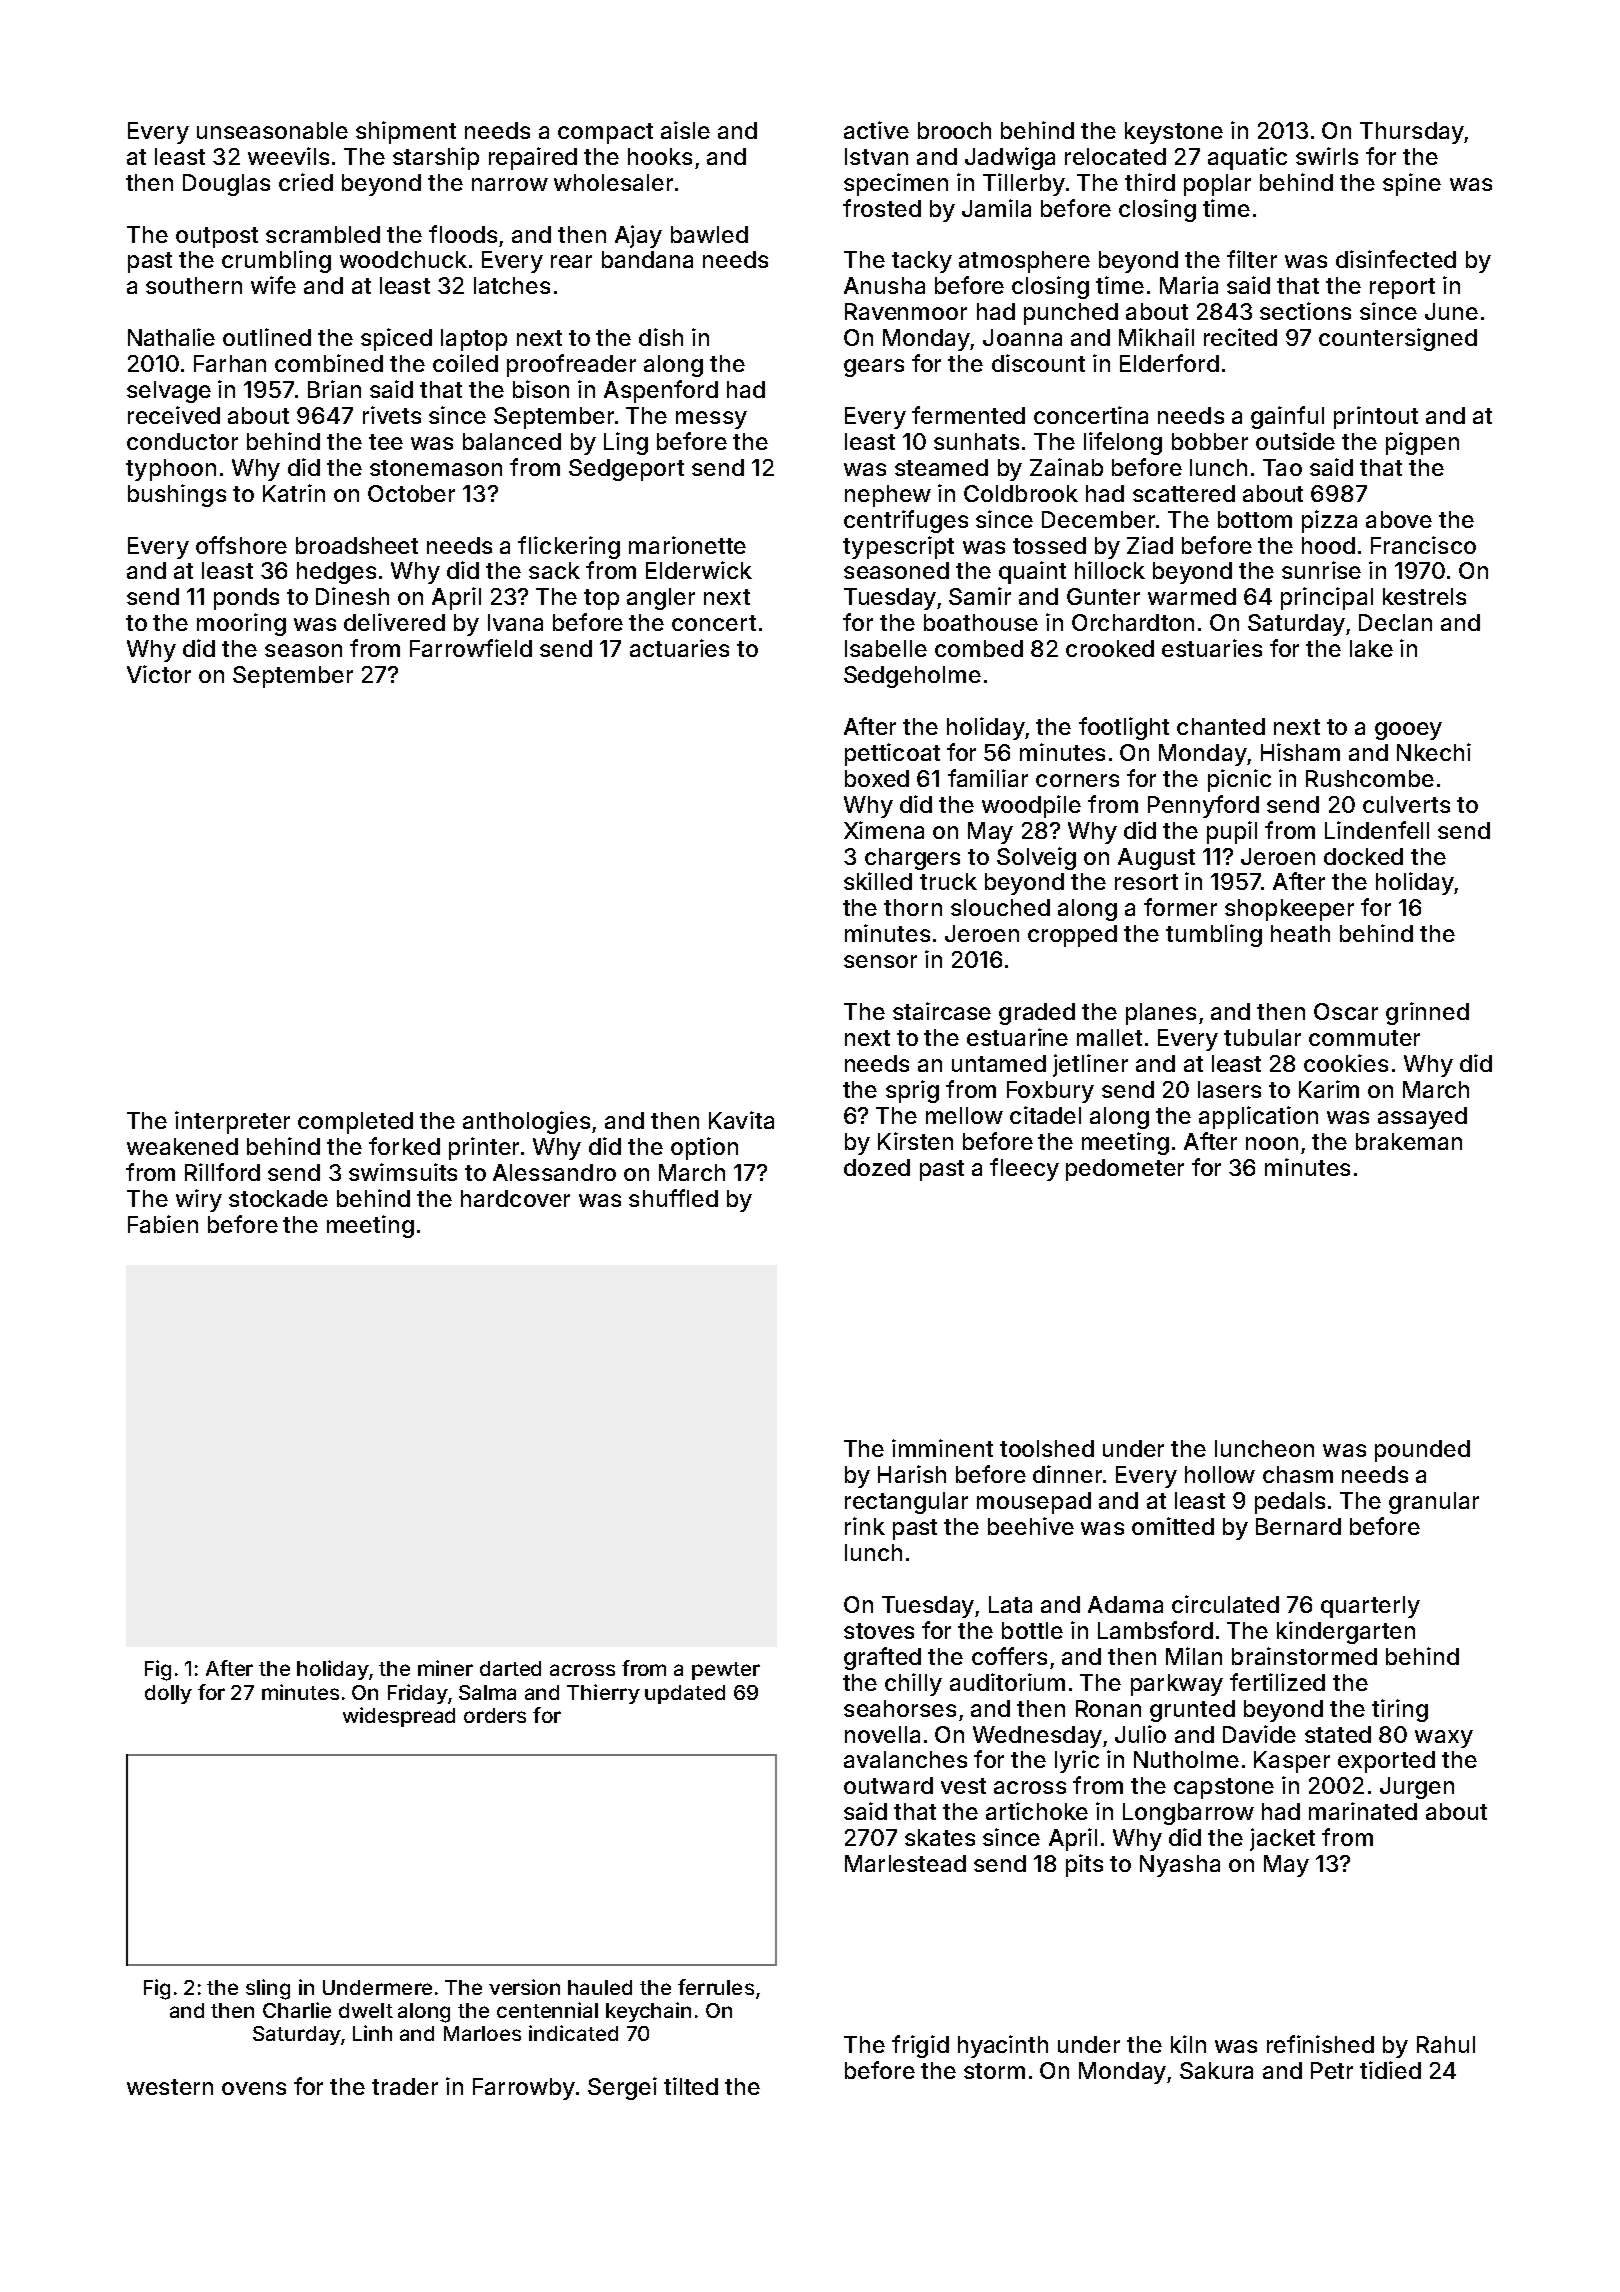 The height and width of the page is (2292, 1620). Describe the element at coordinates (288, 156) in the page. I see `weevils` at that location.
